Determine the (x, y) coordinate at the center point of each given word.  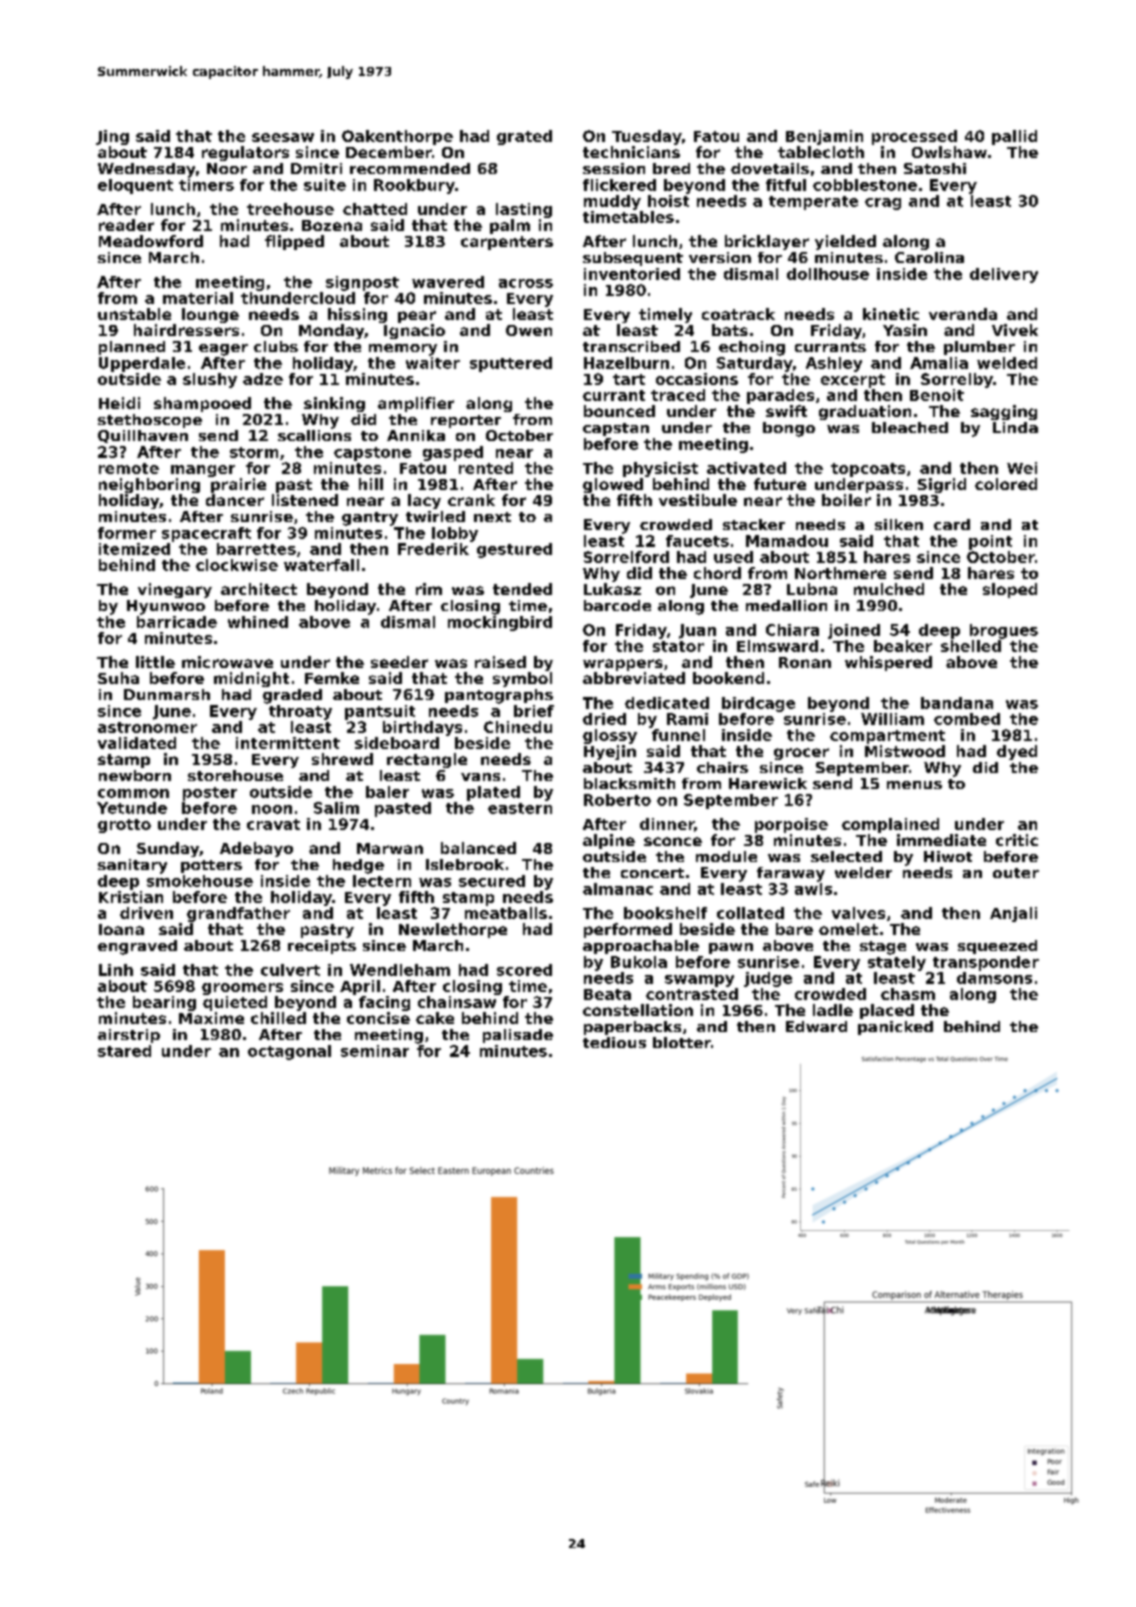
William (892, 719)
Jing (112, 137)
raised (500, 662)
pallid (1014, 137)
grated (524, 137)
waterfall (321, 565)
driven (146, 913)
